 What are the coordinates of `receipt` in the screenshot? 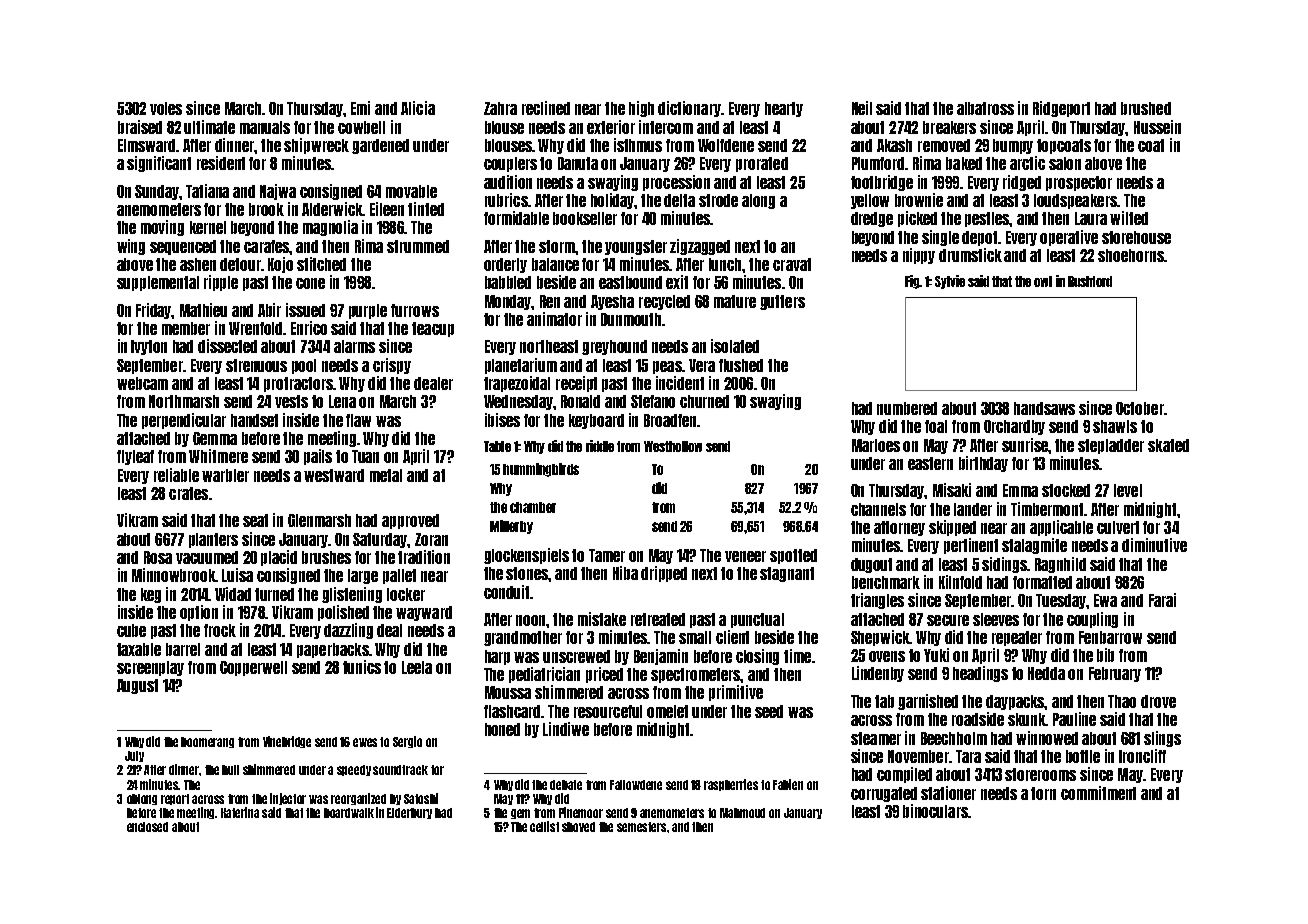 It's located at (576, 384).
